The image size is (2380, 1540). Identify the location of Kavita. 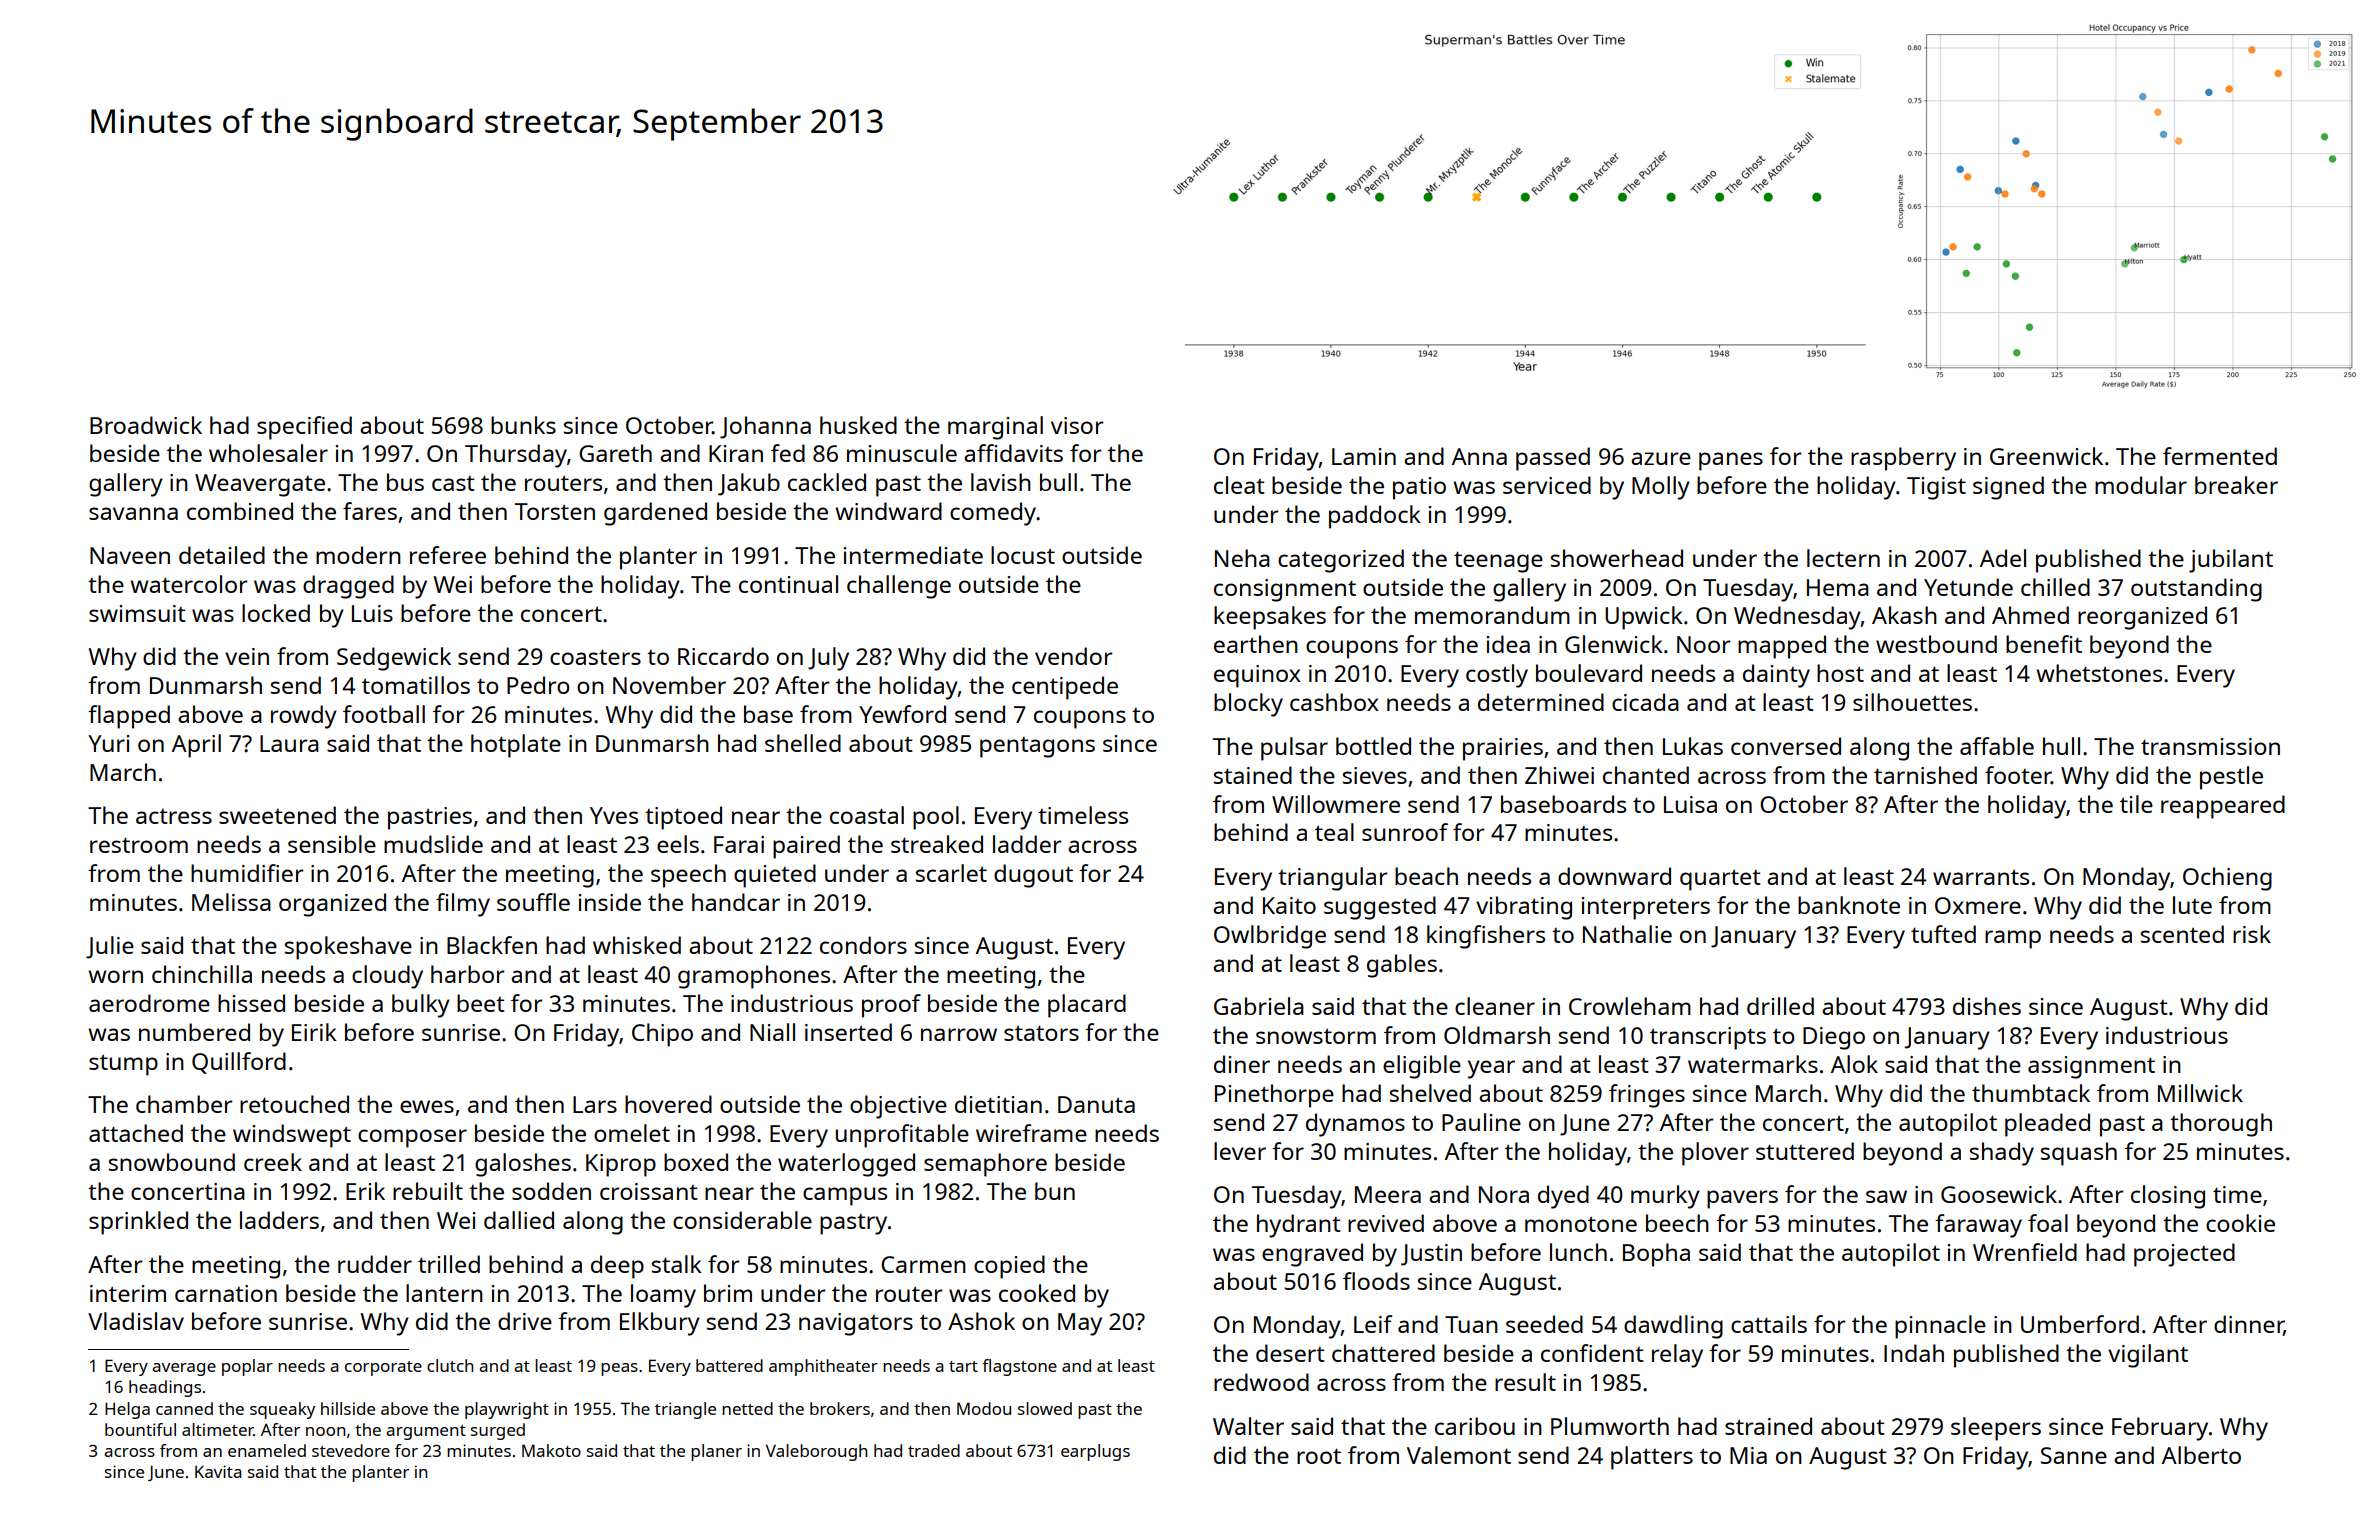
(218, 1471).
